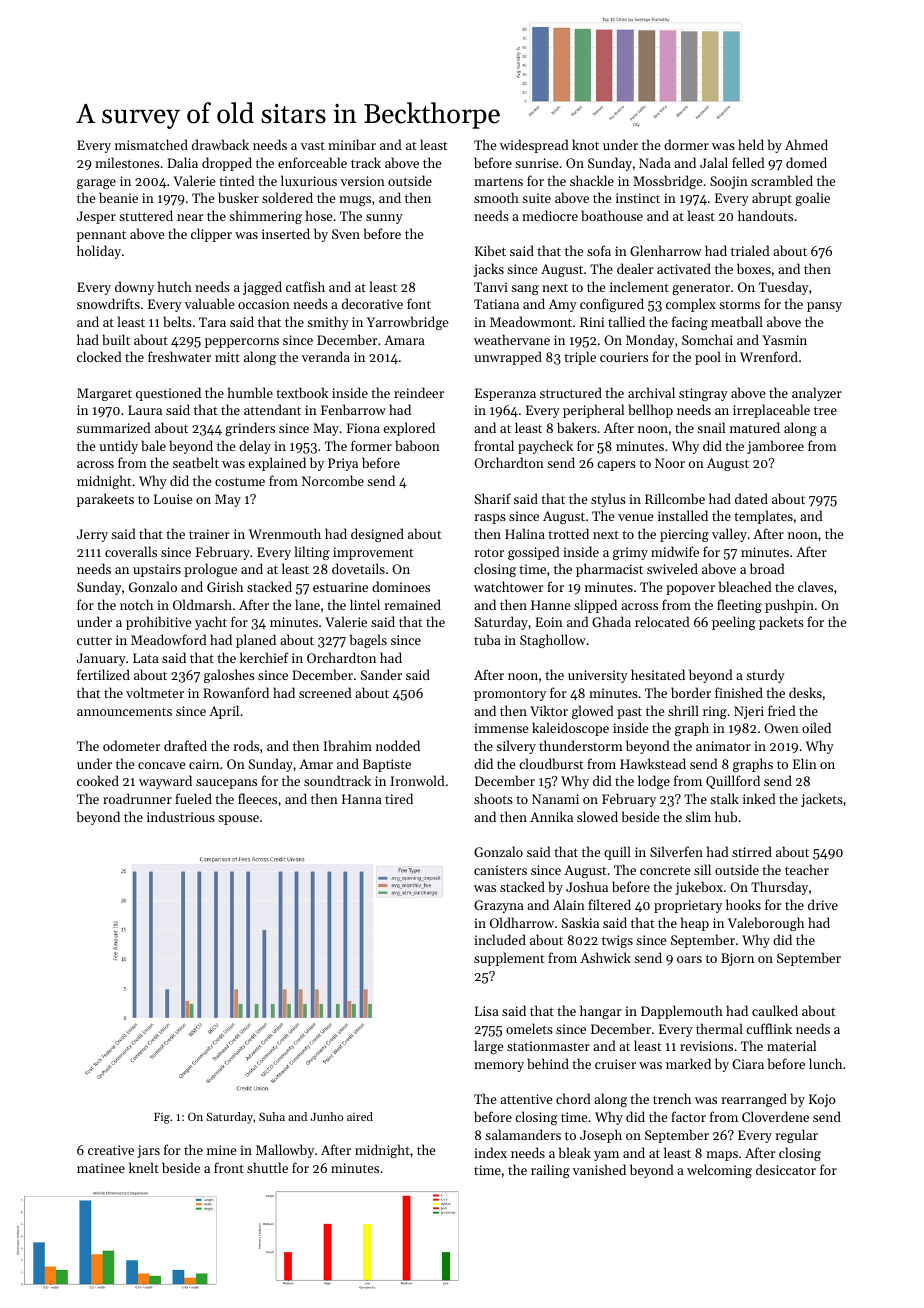  Describe the element at coordinates (577, 427) in the document. I see `bakers` at that location.
